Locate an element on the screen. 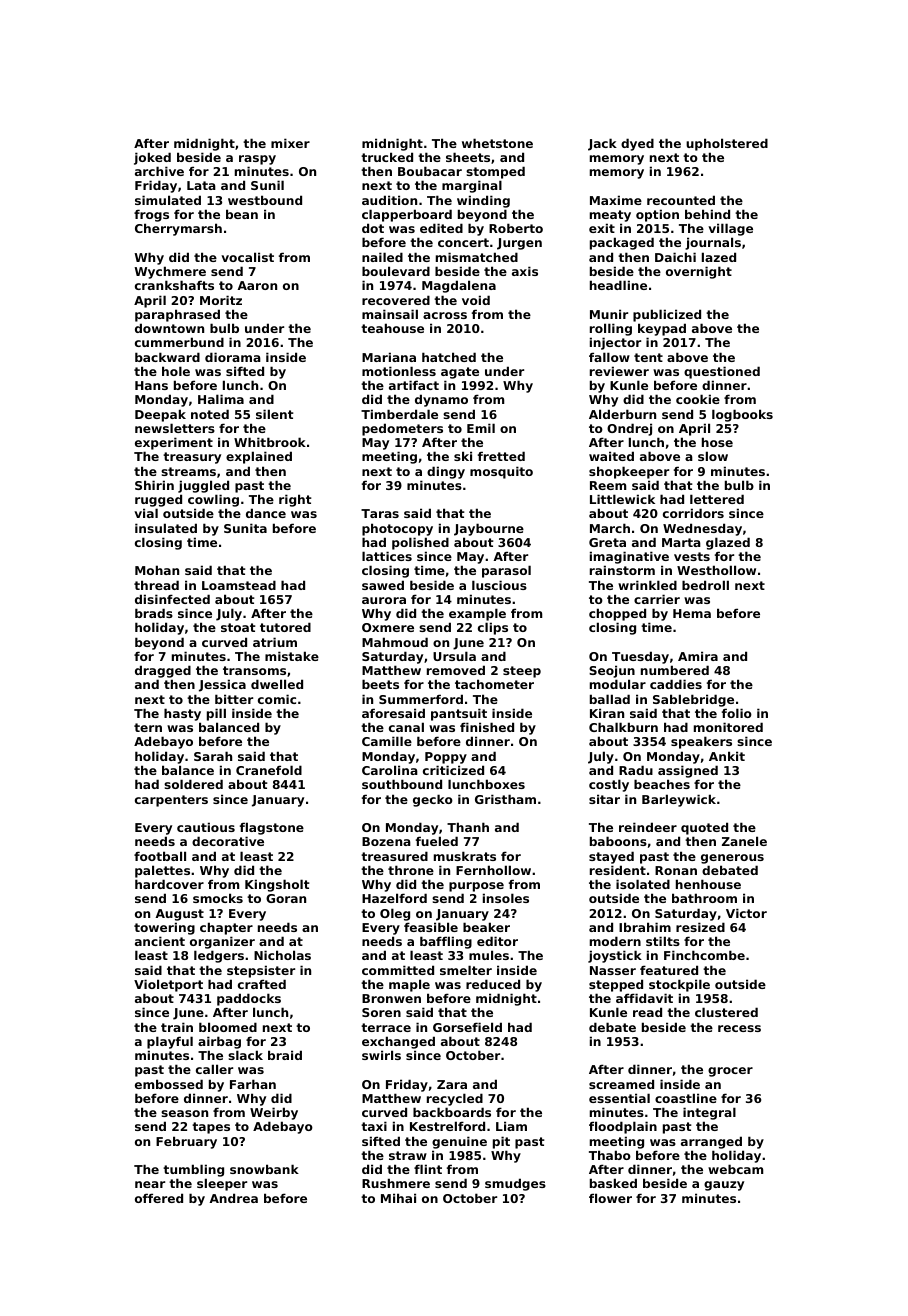 This screenshot has width=908, height=1316. offered is located at coordinates (159, 1198).
